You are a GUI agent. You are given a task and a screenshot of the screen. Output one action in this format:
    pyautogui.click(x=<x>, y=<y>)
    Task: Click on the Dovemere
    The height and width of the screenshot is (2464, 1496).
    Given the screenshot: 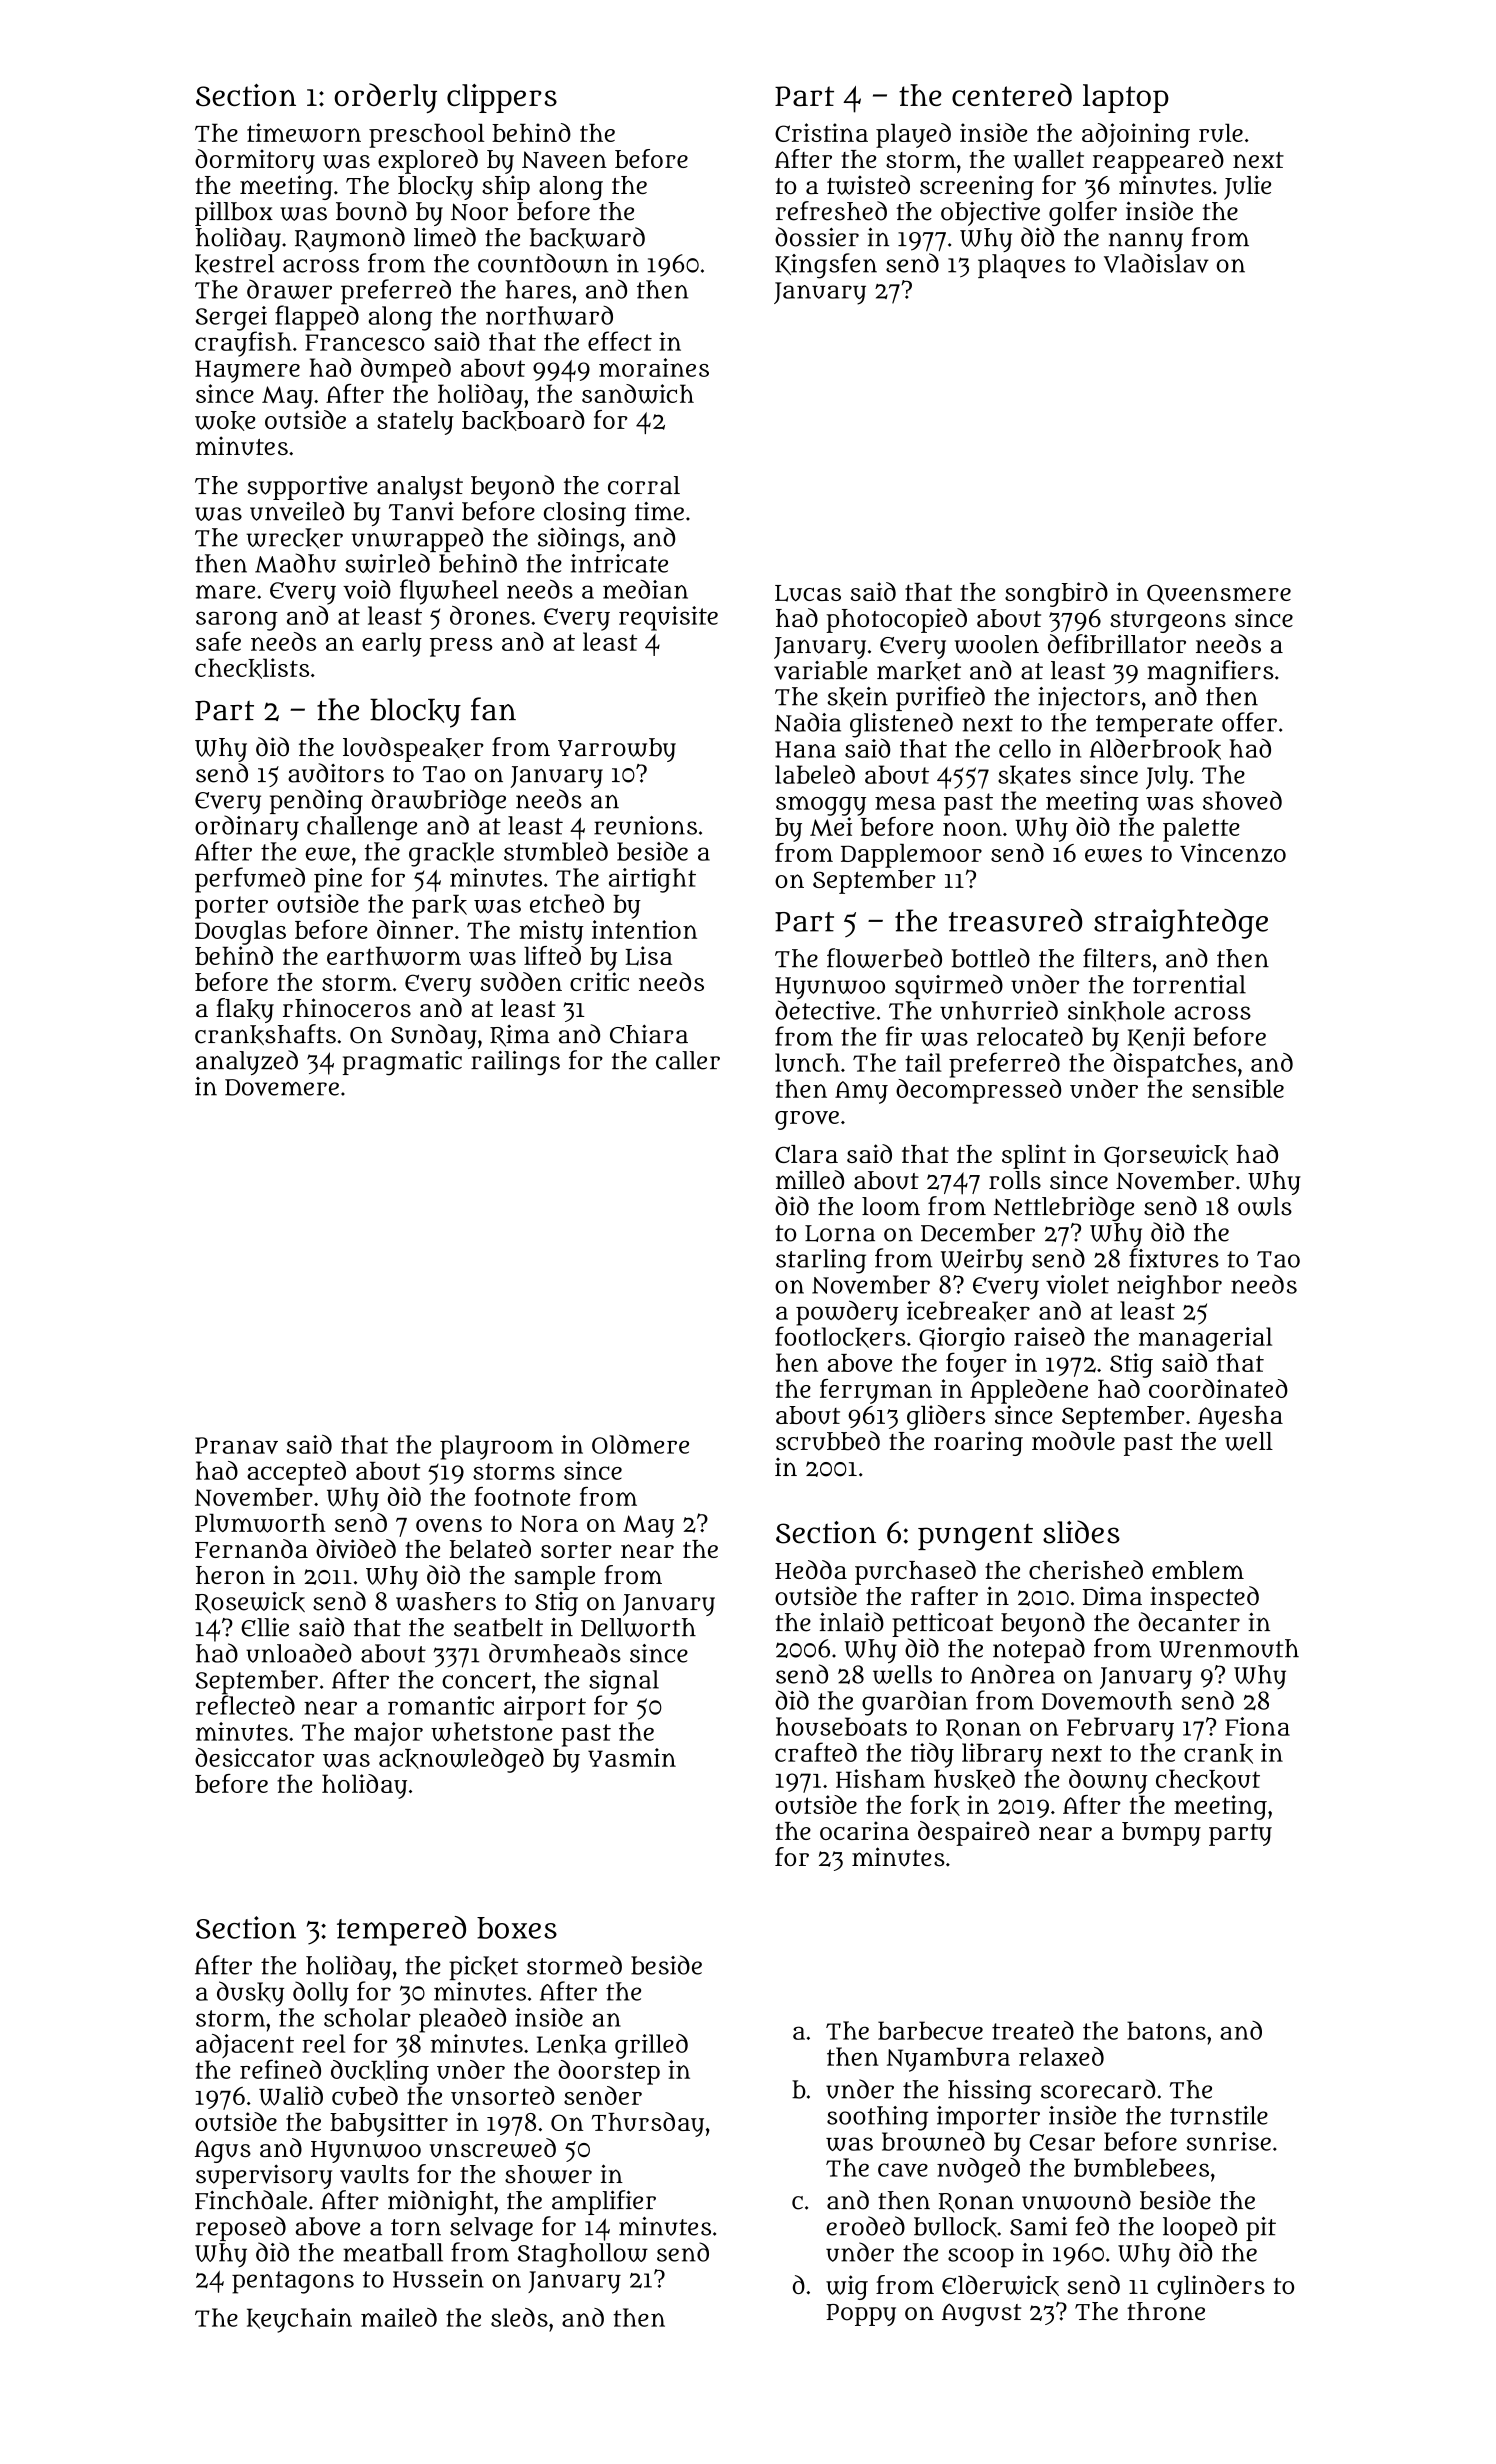 What is the action you would take?
    pyautogui.click(x=282, y=1087)
